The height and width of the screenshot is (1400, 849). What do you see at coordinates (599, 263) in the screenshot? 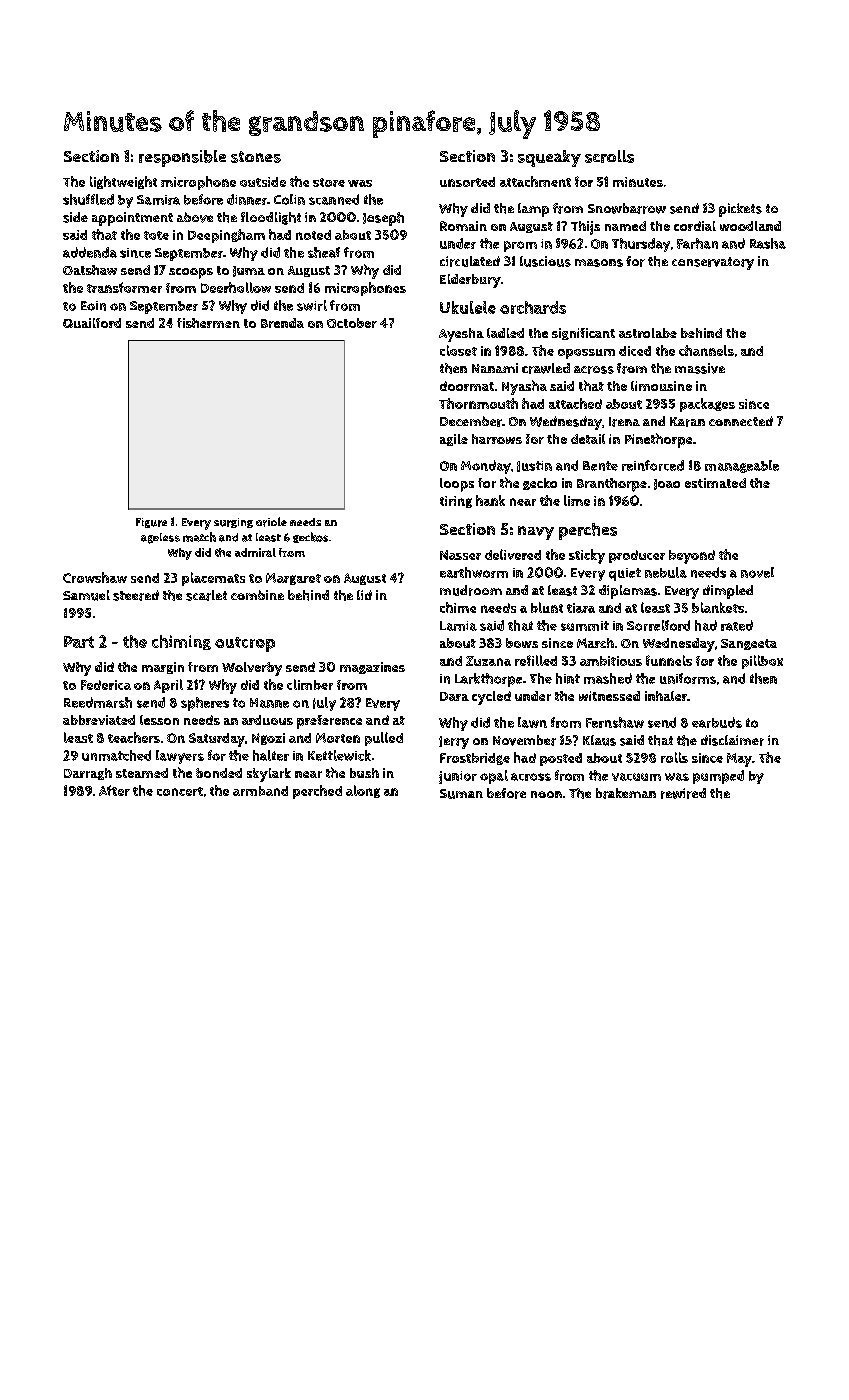
I see `masons` at bounding box center [599, 263].
